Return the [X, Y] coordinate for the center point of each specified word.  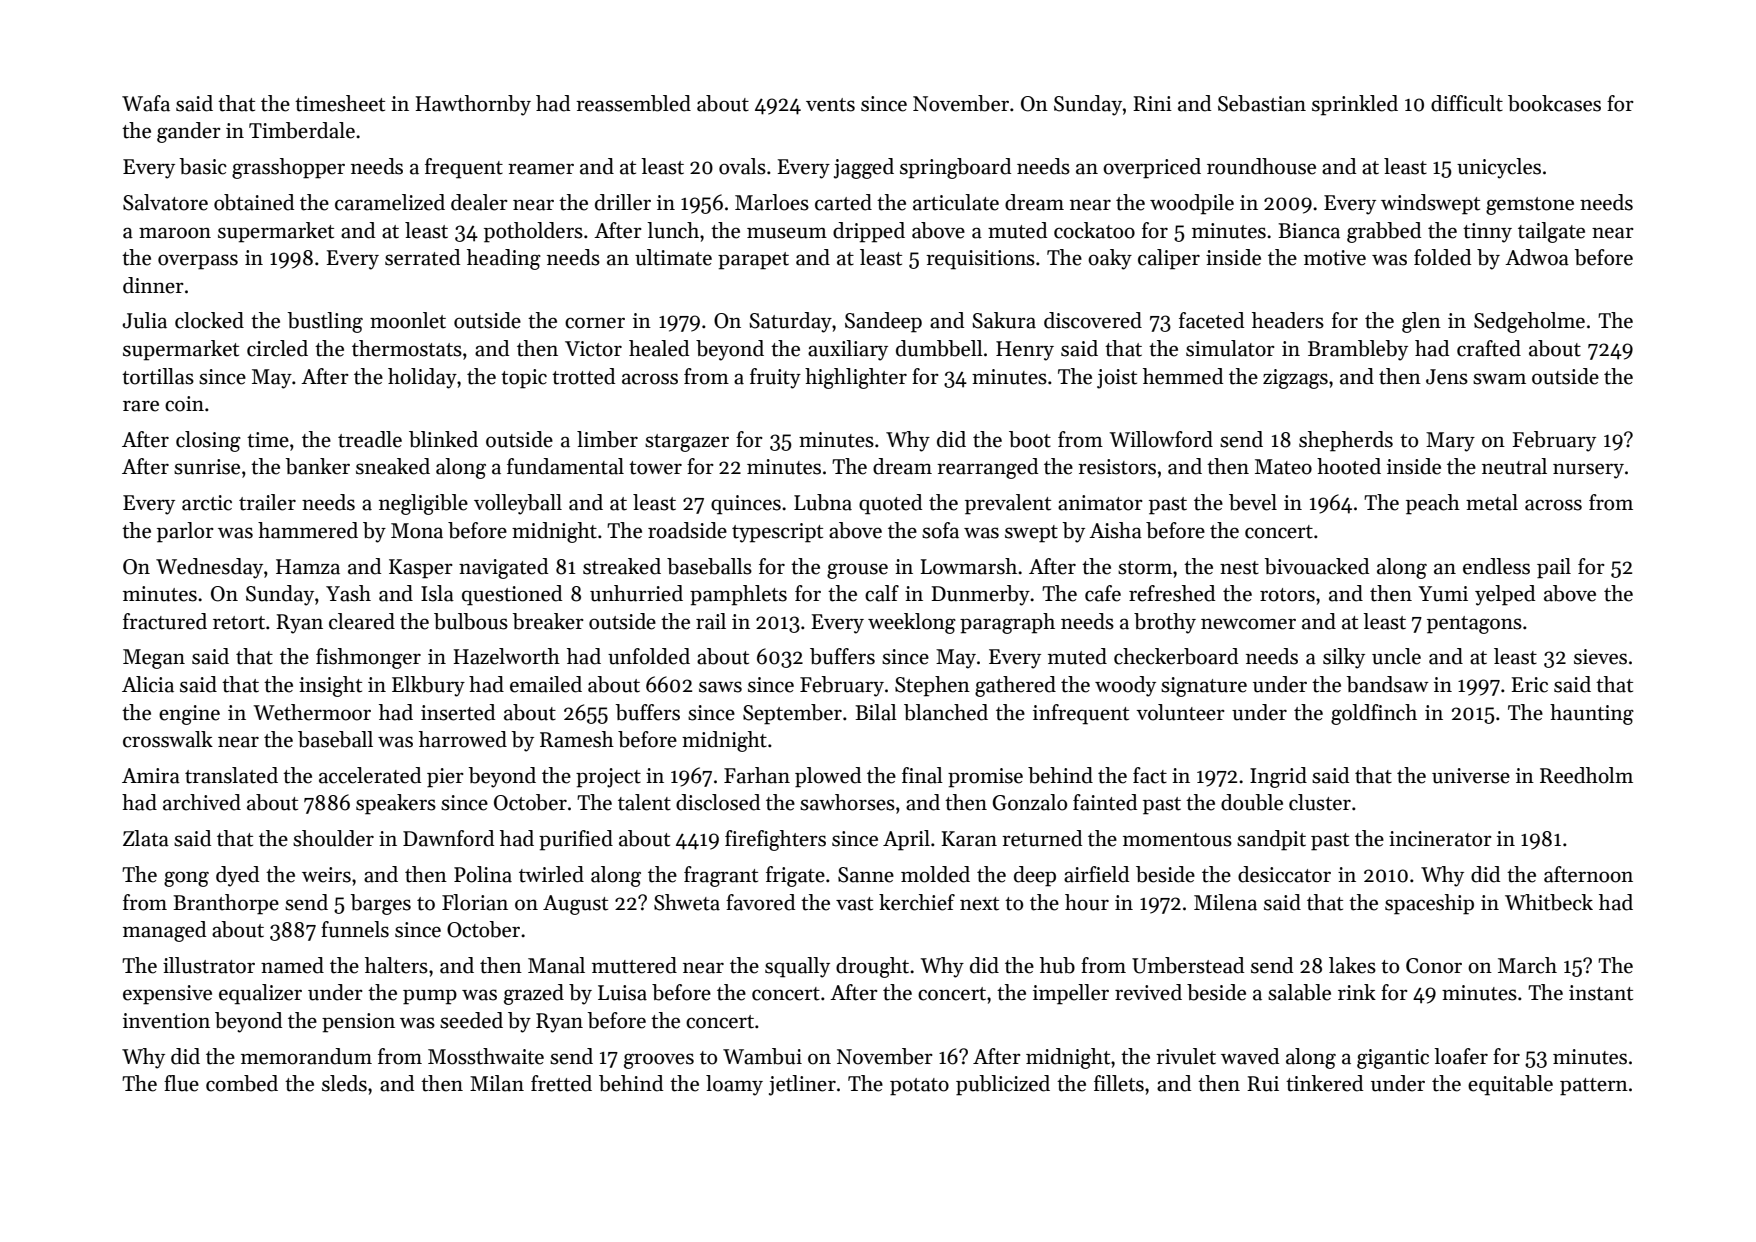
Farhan [757, 775]
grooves [659, 1061]
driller [623, 202]
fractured [165, 621]
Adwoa [1537, 257]
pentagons [1474, 625]
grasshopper [288, 168]
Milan [497, 1083]
